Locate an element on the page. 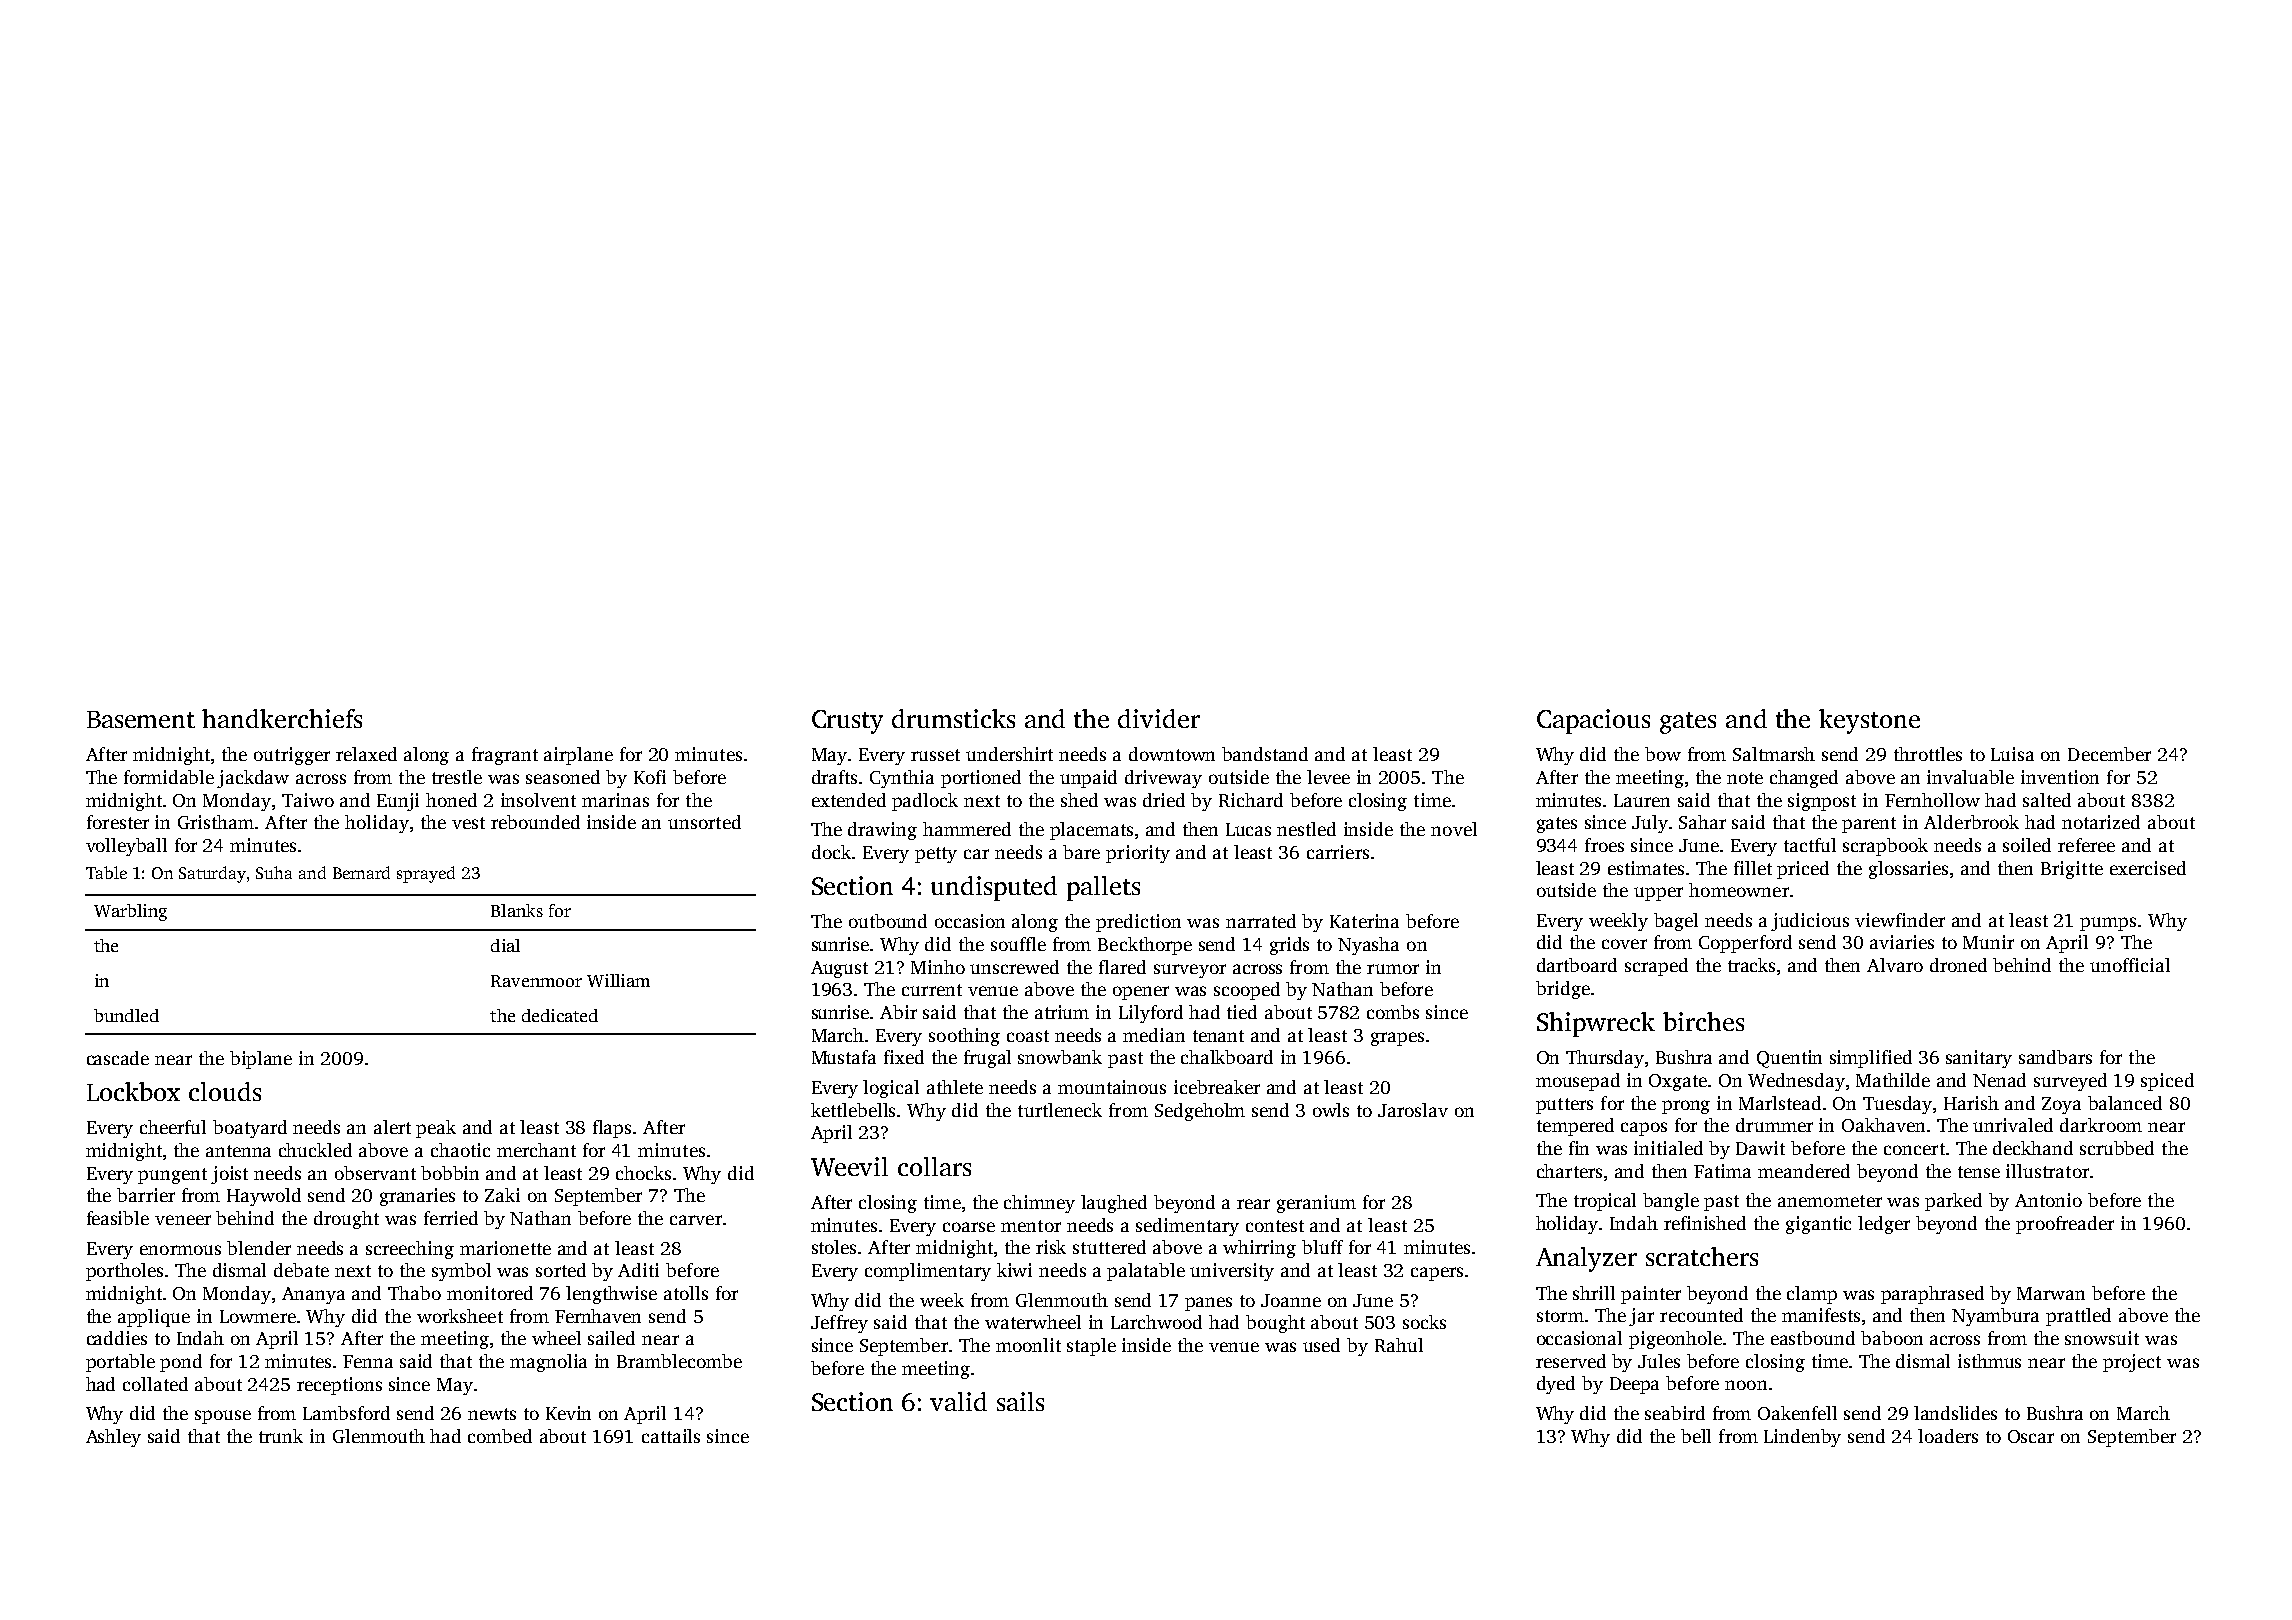 This page has width=2292, height=1620. glossaries is located at coordinates (1908, 870).
